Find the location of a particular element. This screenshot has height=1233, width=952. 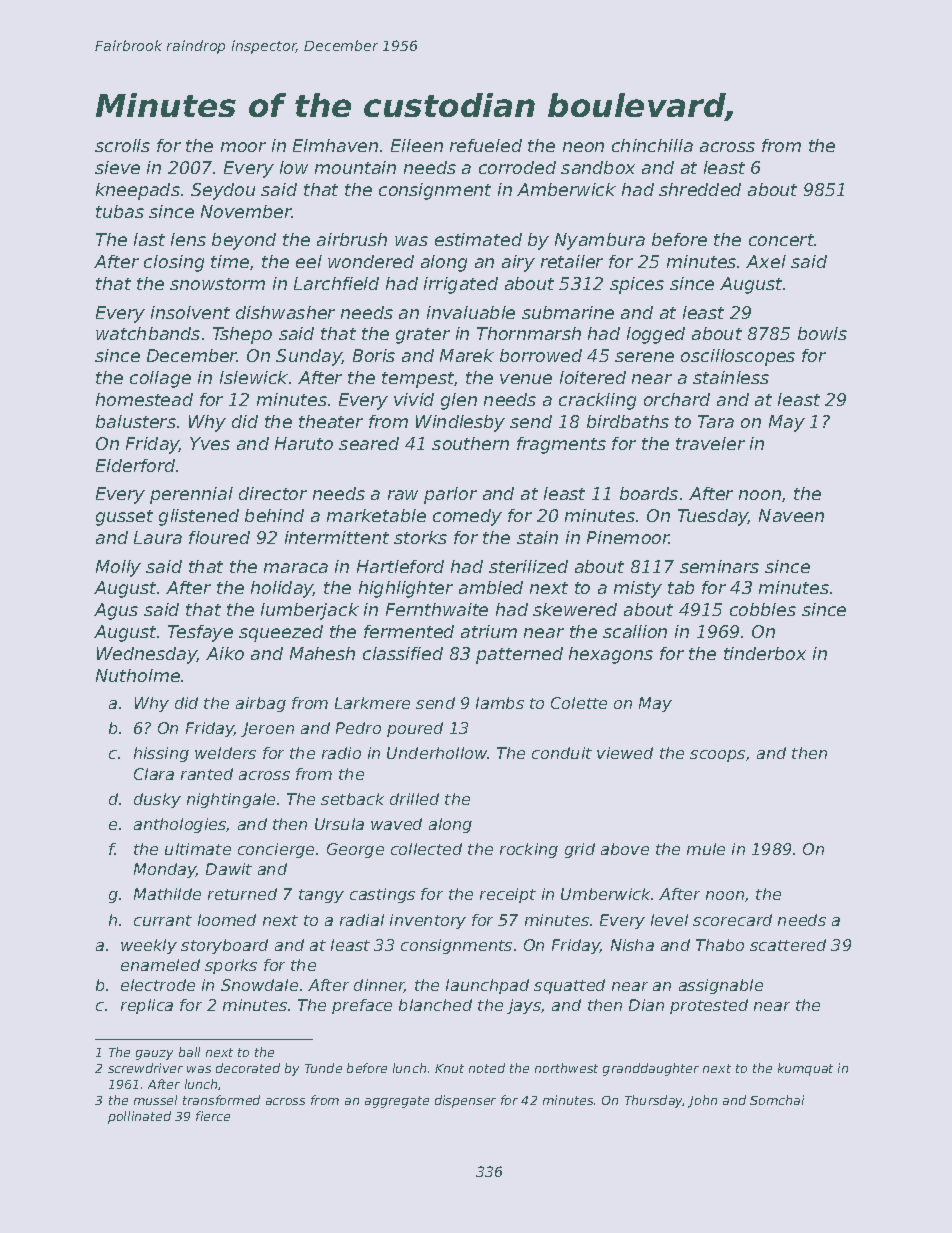

skewered is located at coordinates (575, 609).
